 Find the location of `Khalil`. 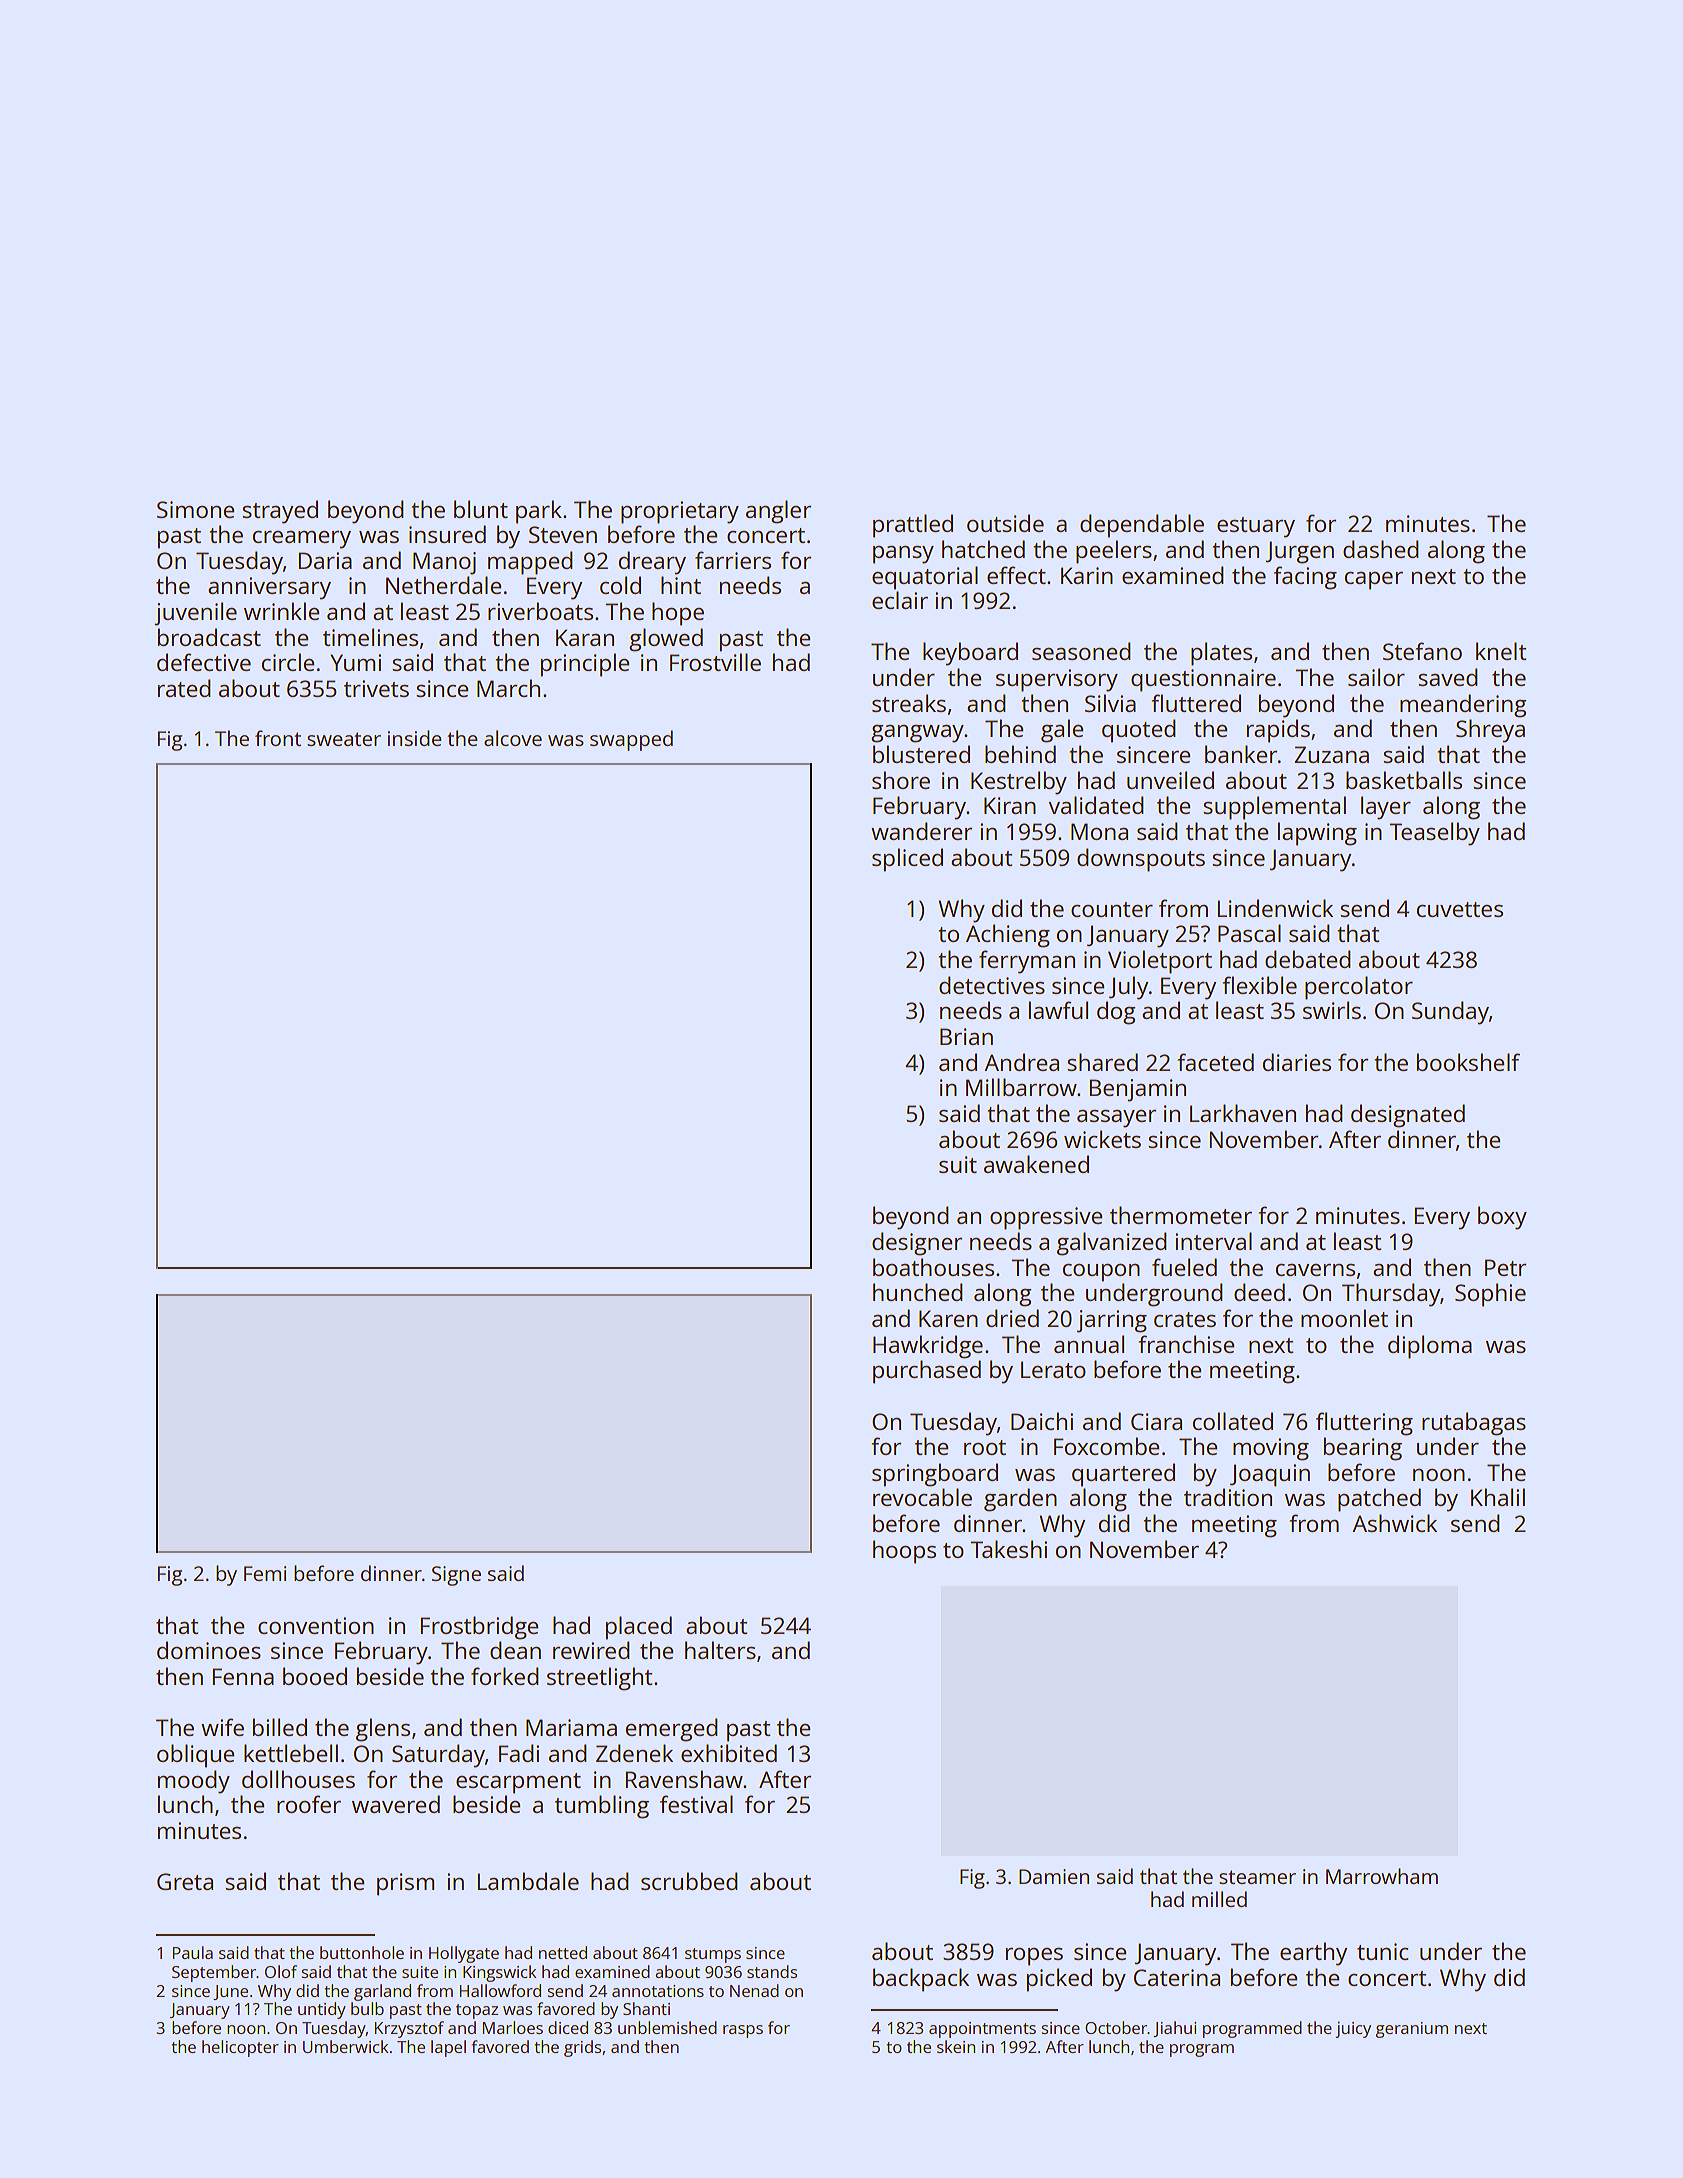

Khalil is located at coordinates (1498, 1497).
